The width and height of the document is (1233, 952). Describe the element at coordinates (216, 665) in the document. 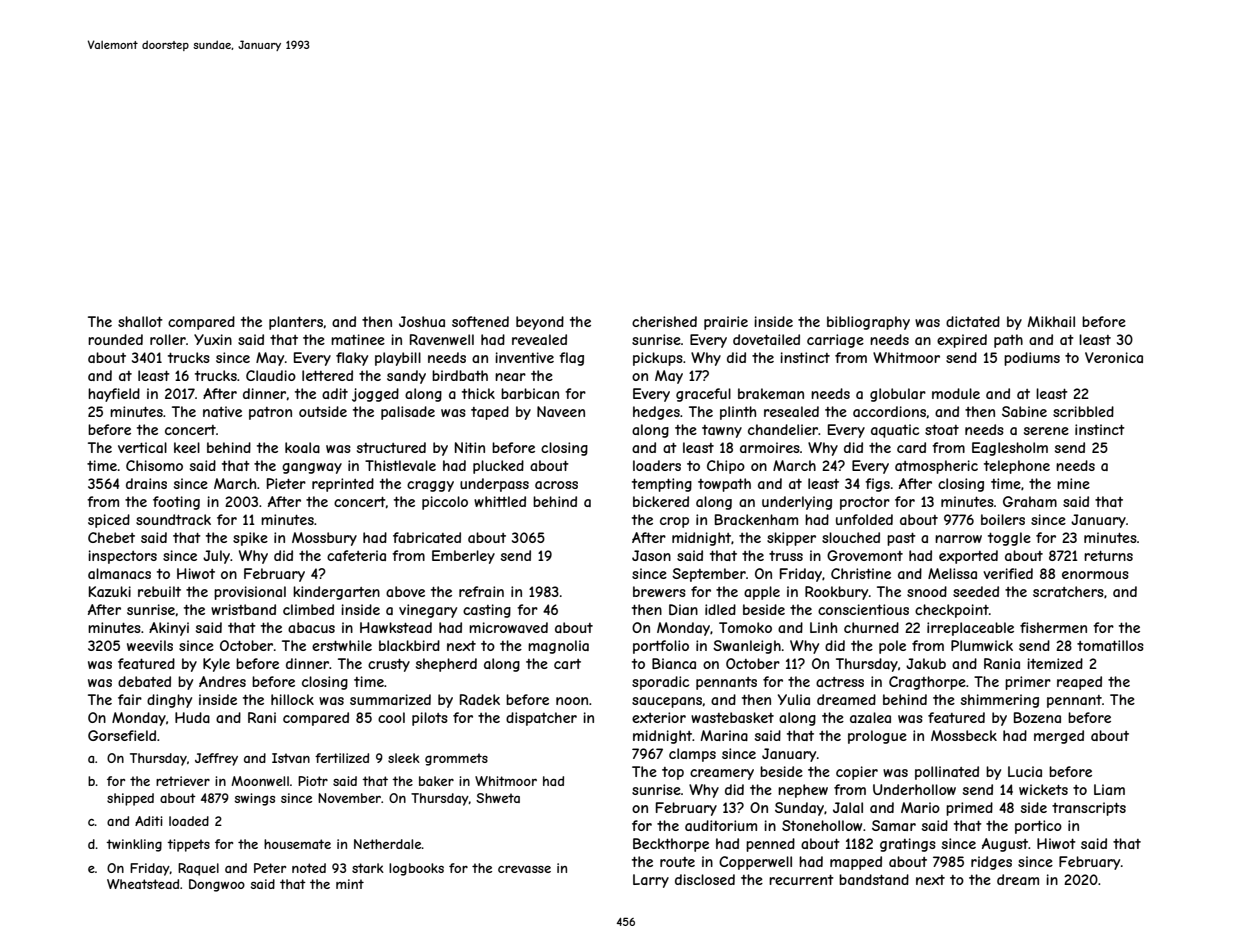

I see `Kyle` at that location.
